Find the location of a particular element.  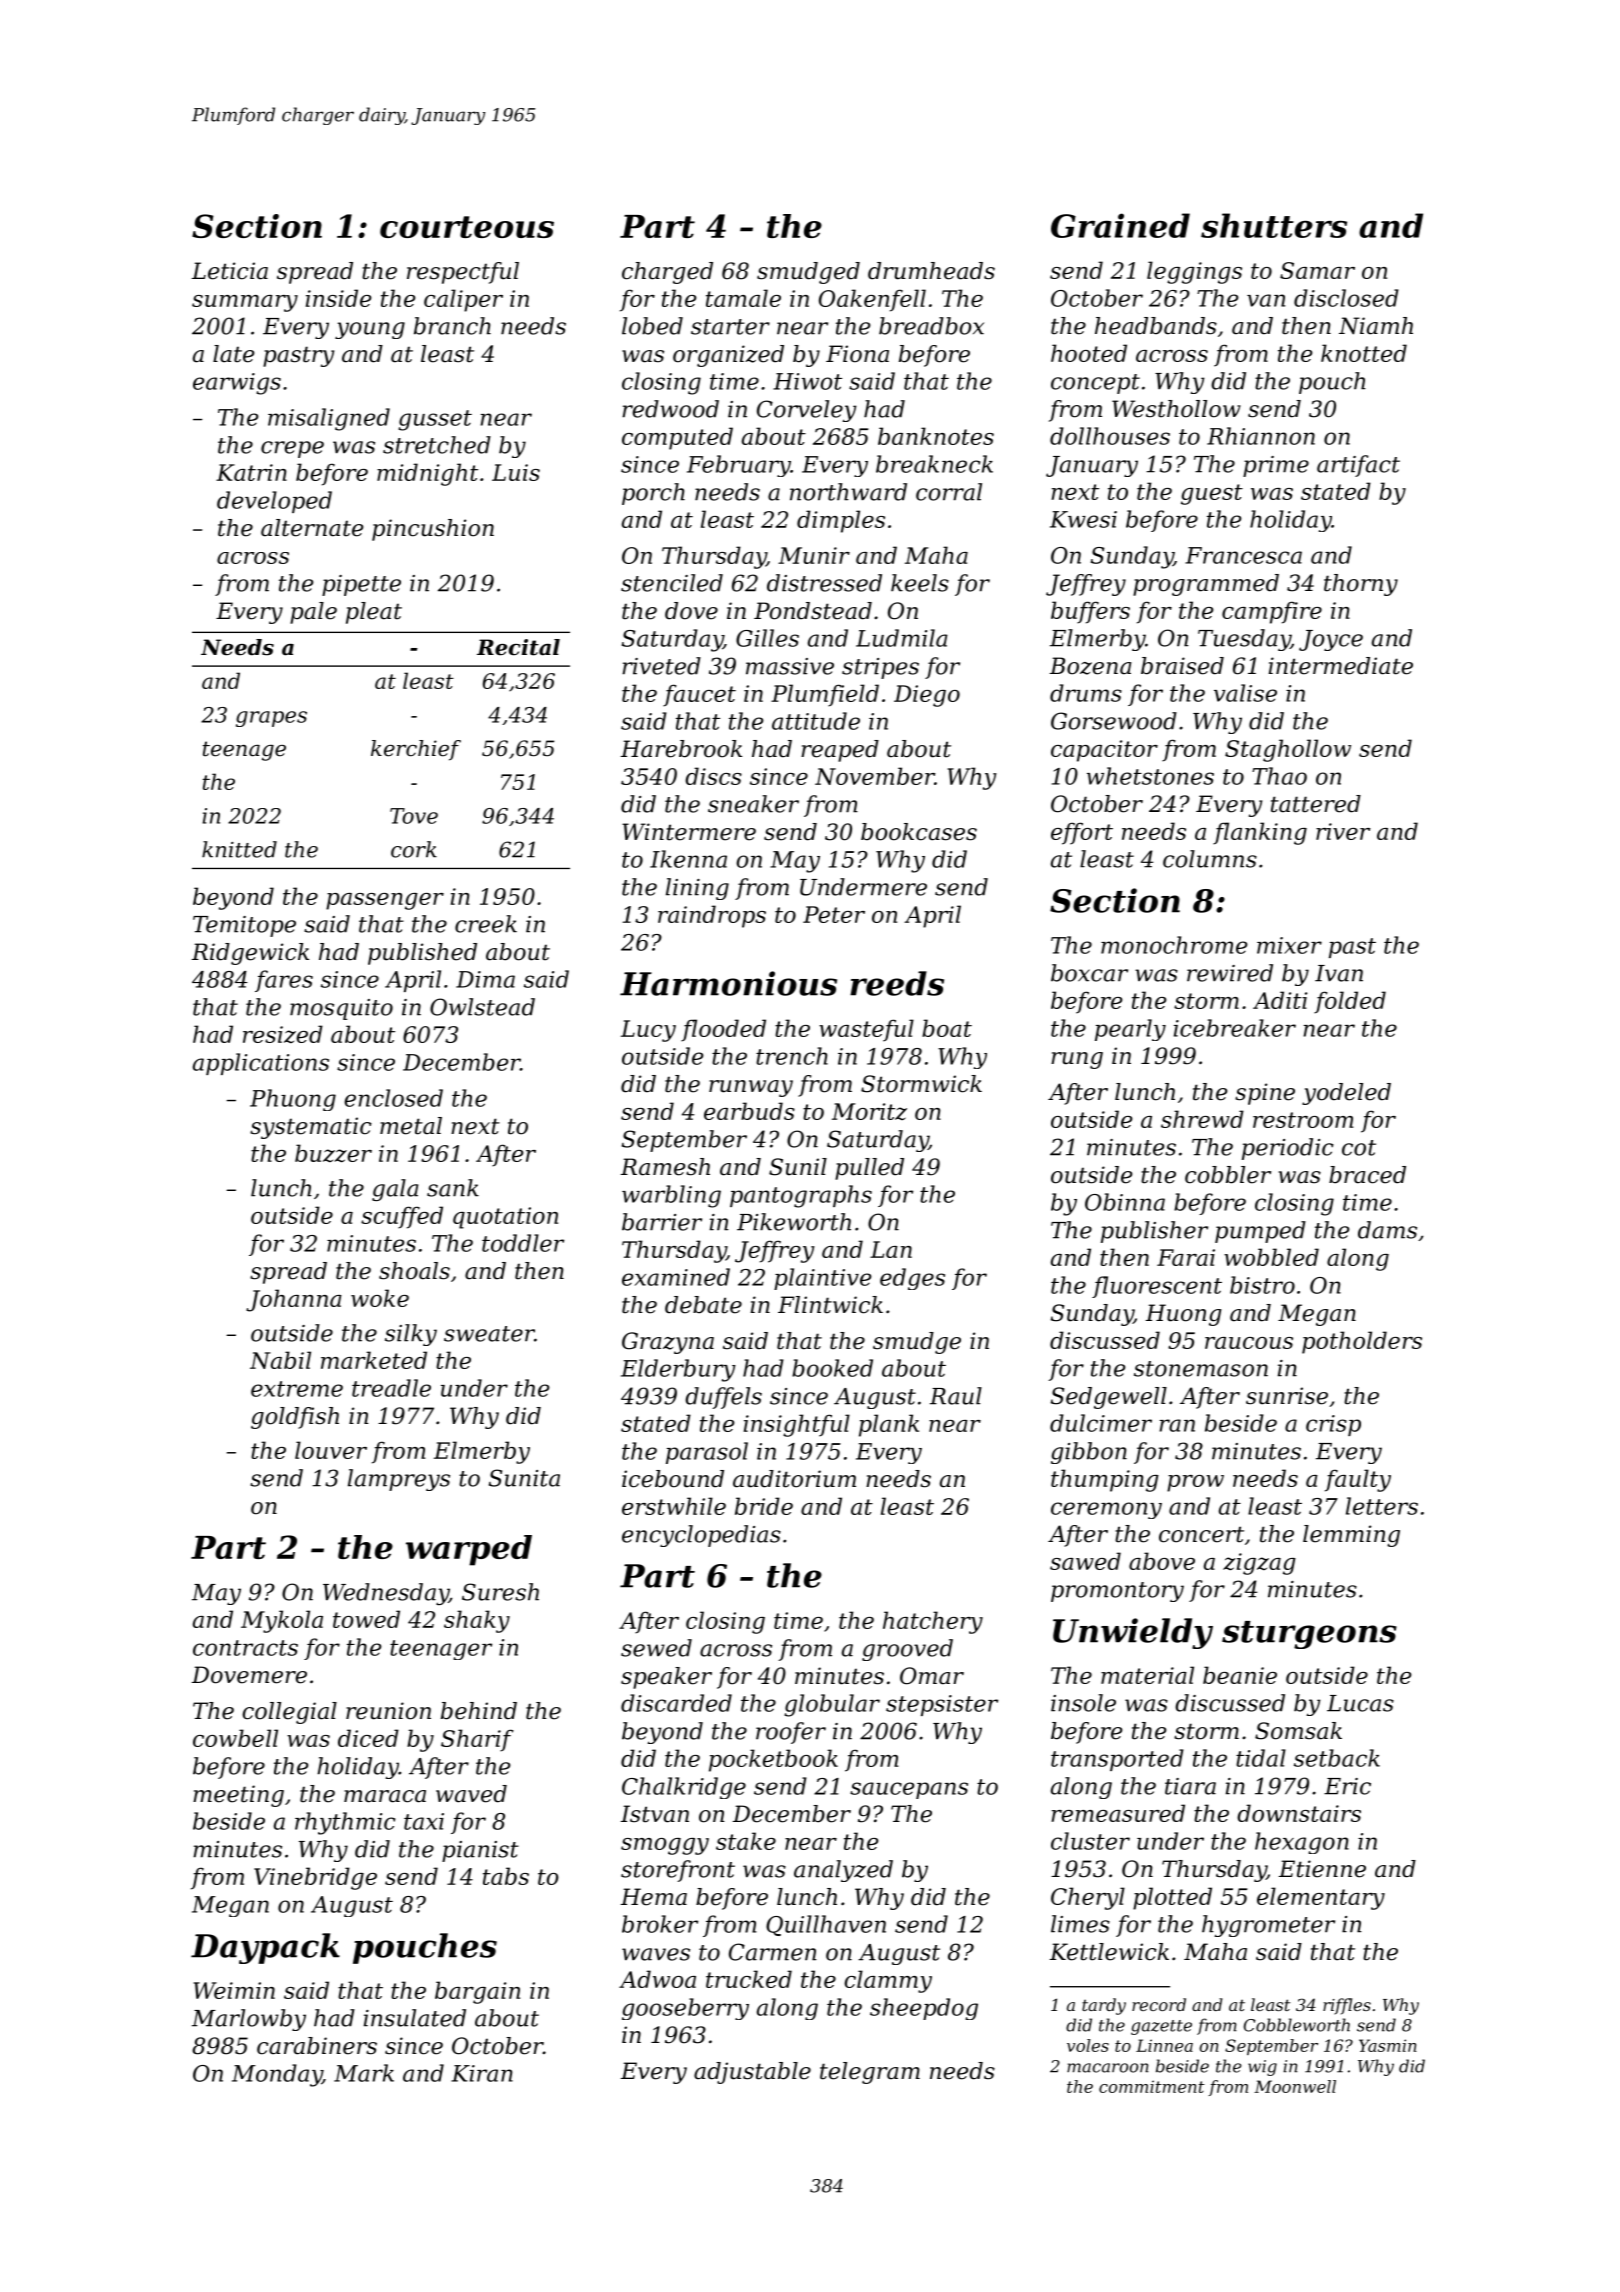

Kiran is located at coordinates (482, 2073).
